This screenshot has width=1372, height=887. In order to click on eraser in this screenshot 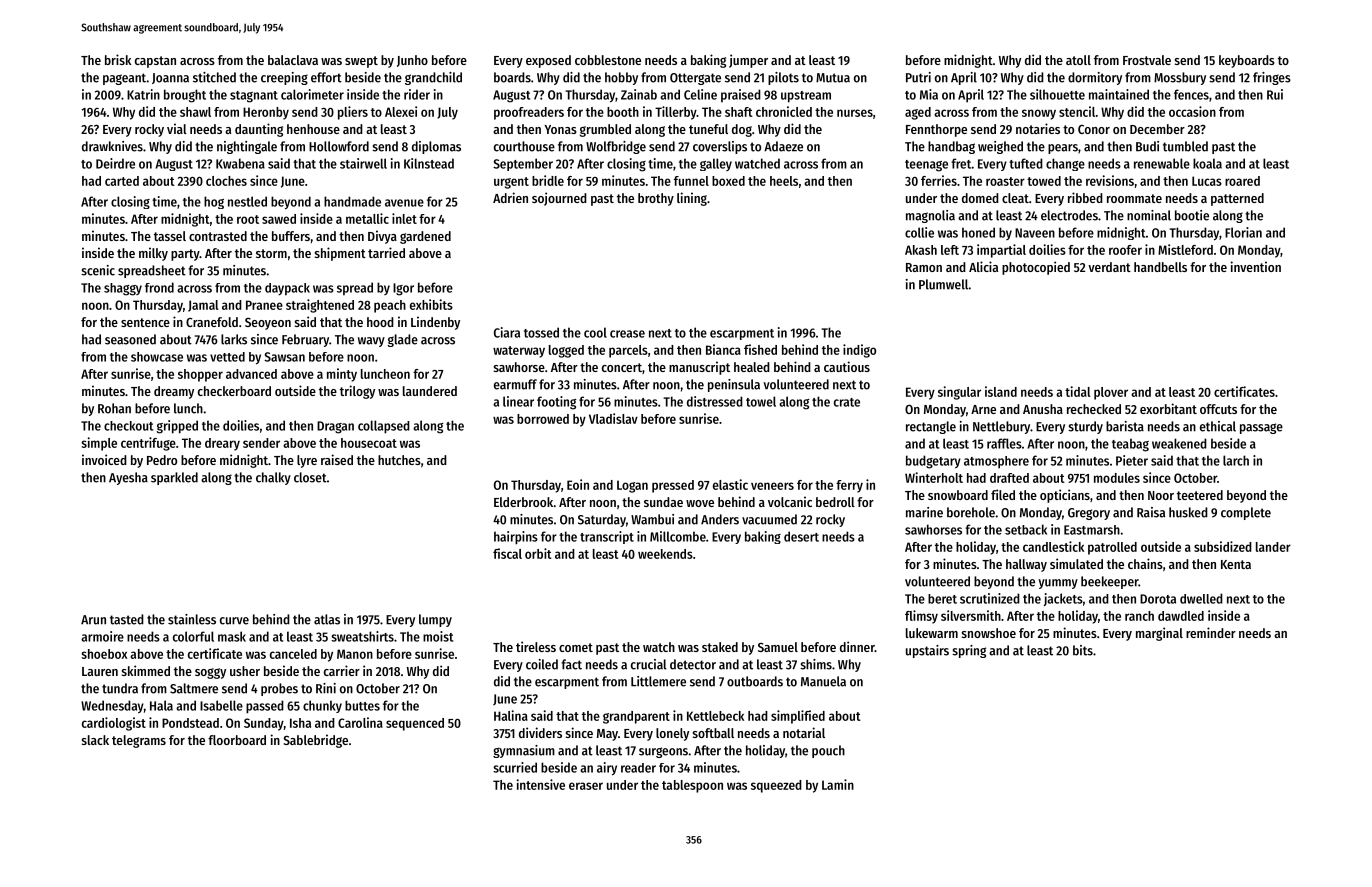, I will do `click(586, 786)`.
